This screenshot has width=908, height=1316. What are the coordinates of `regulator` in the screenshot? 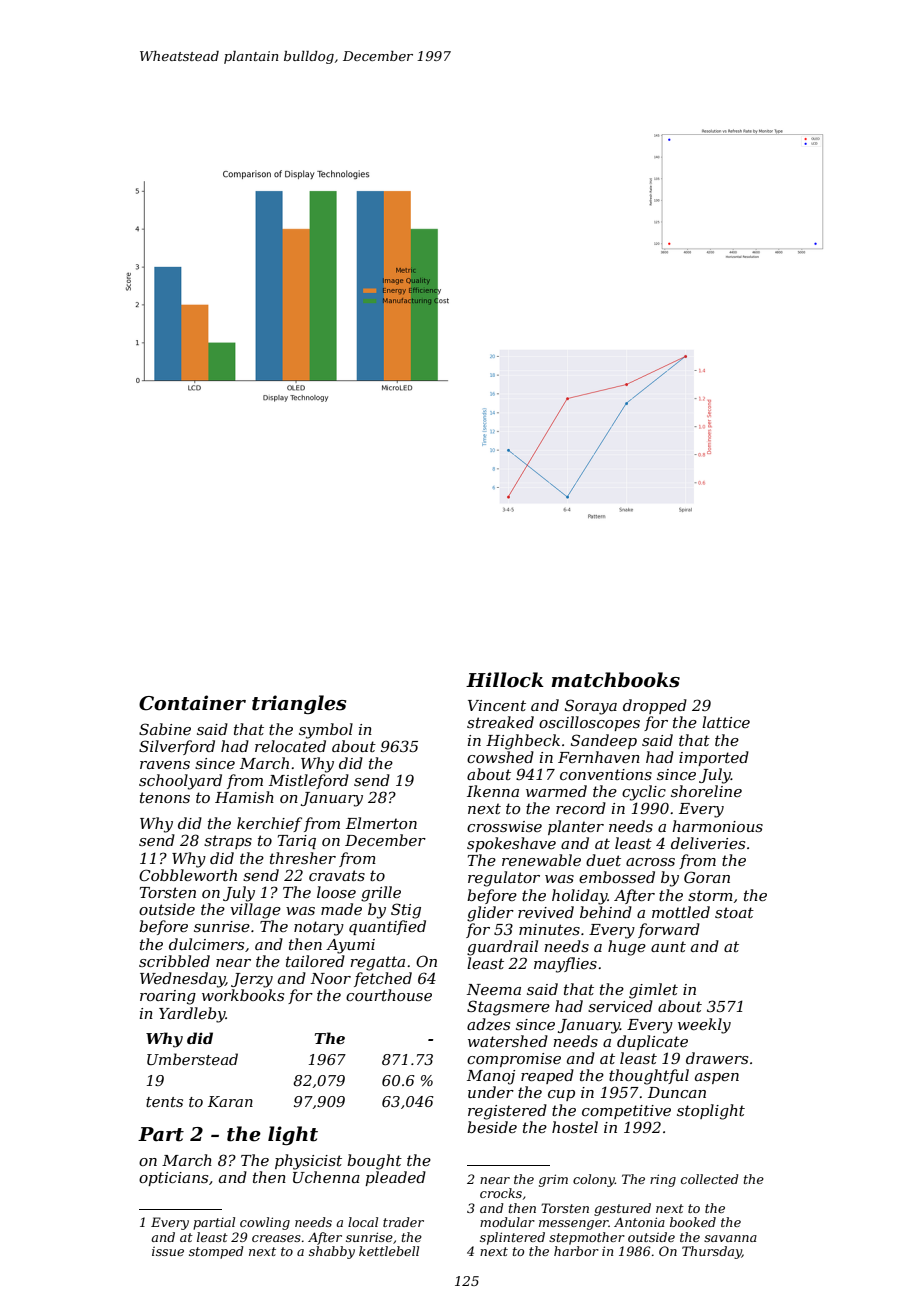 It's located at (504, 879).
